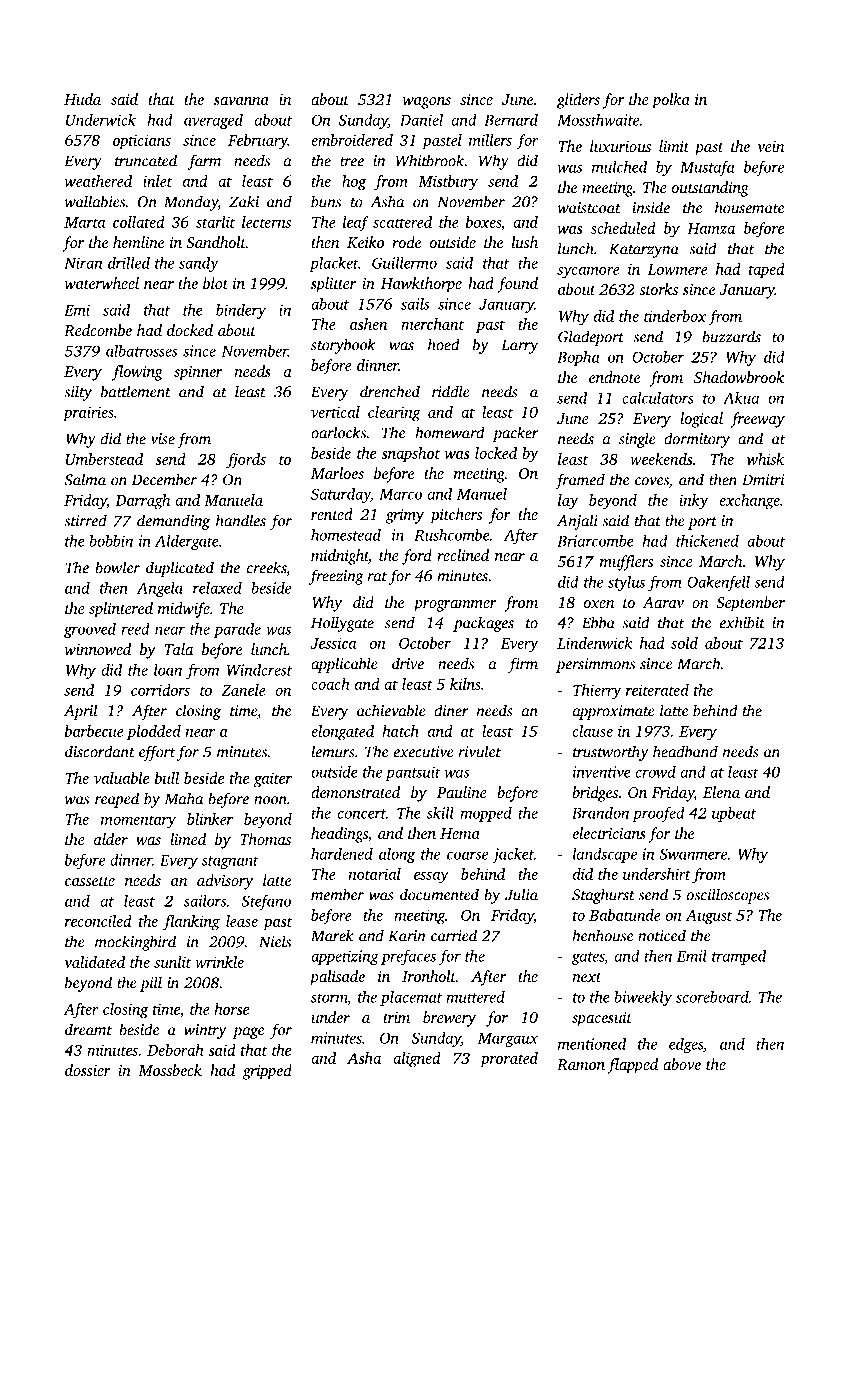 This page has width=849, height=1400. Describe the element at coordinates (707, 168) in the page. I see `Mustafa` at that location.
